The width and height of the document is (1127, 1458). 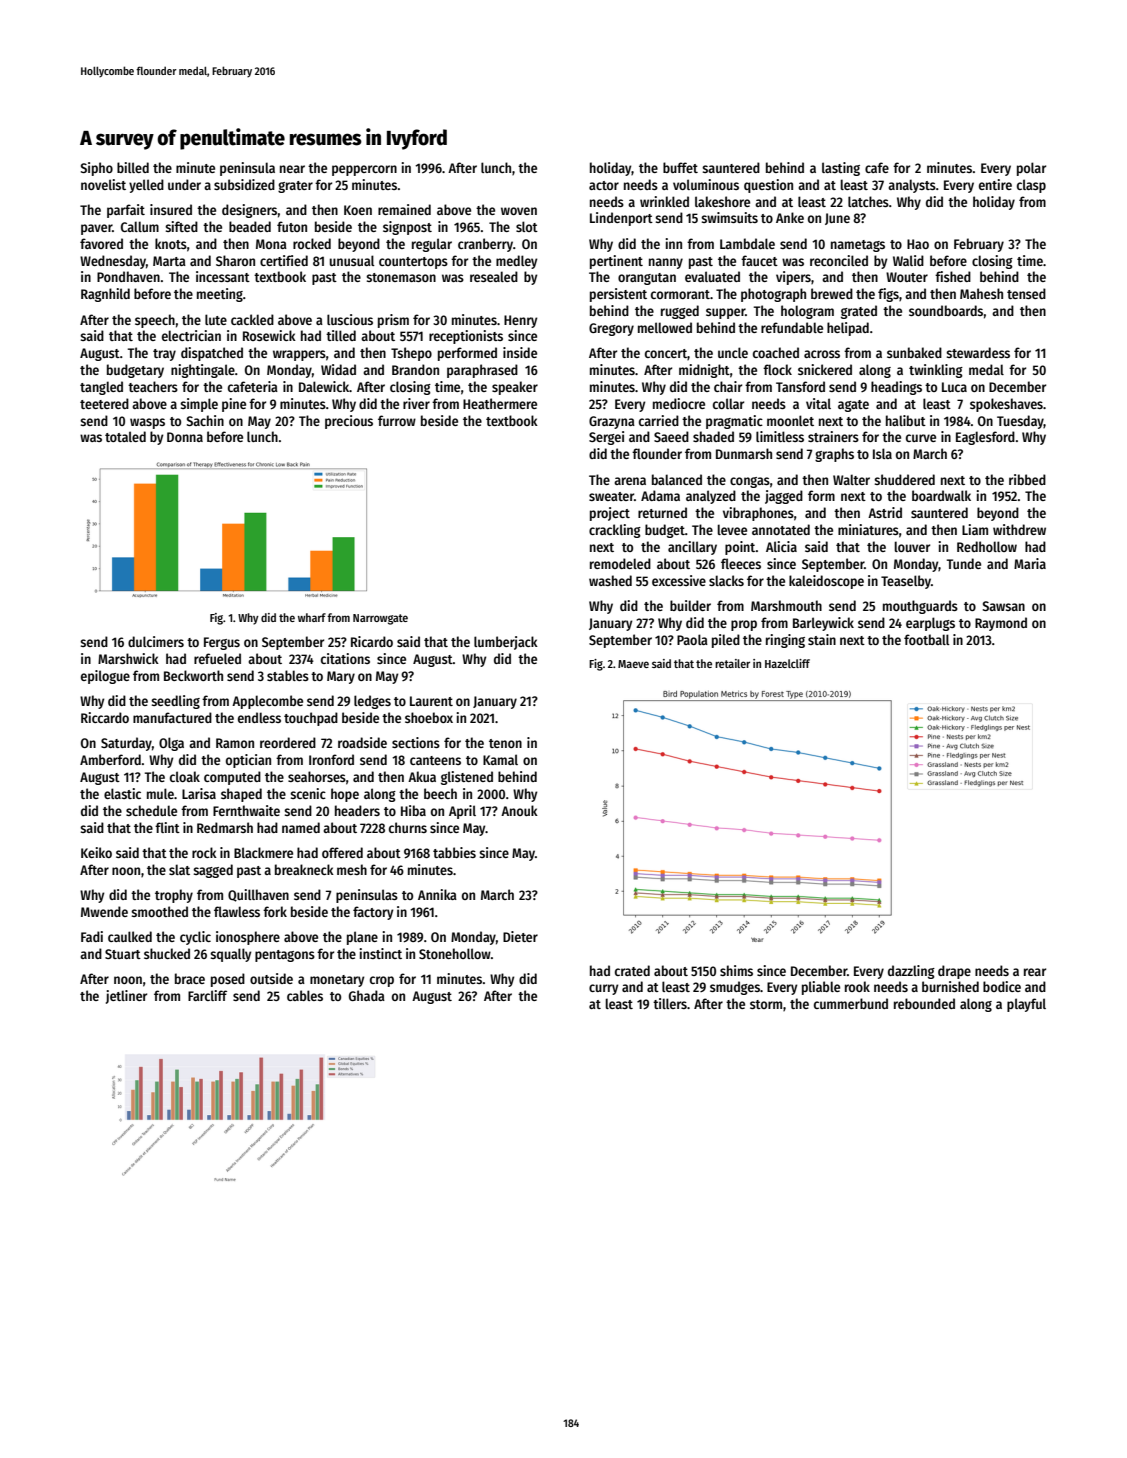 What do you see at coordinates (269, 335) in the document?
I see `Rosewick` at bounding box center [269, 335].
